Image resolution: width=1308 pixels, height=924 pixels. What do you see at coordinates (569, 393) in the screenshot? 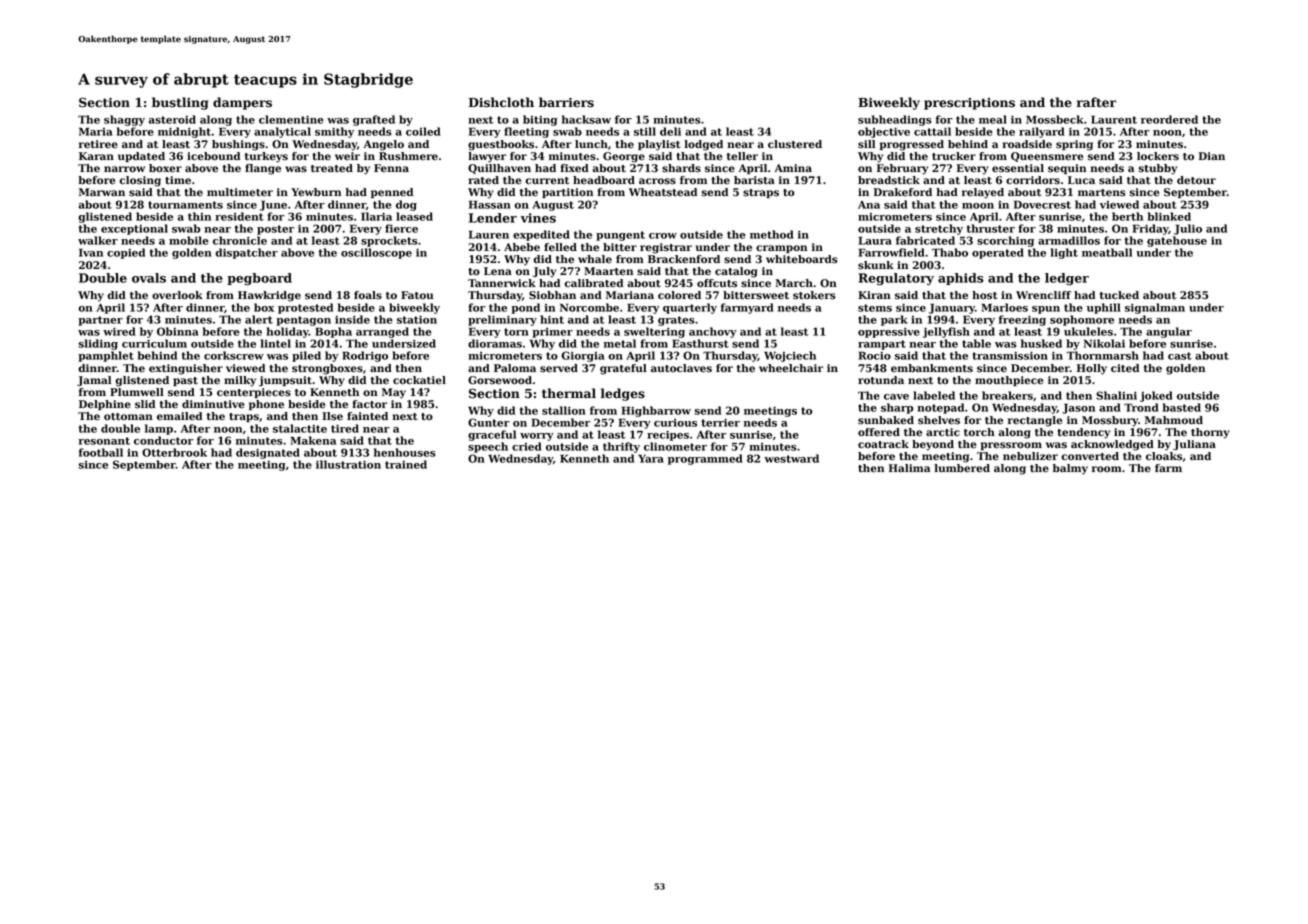
I see `thermal` at bounding box center [569, 393].
